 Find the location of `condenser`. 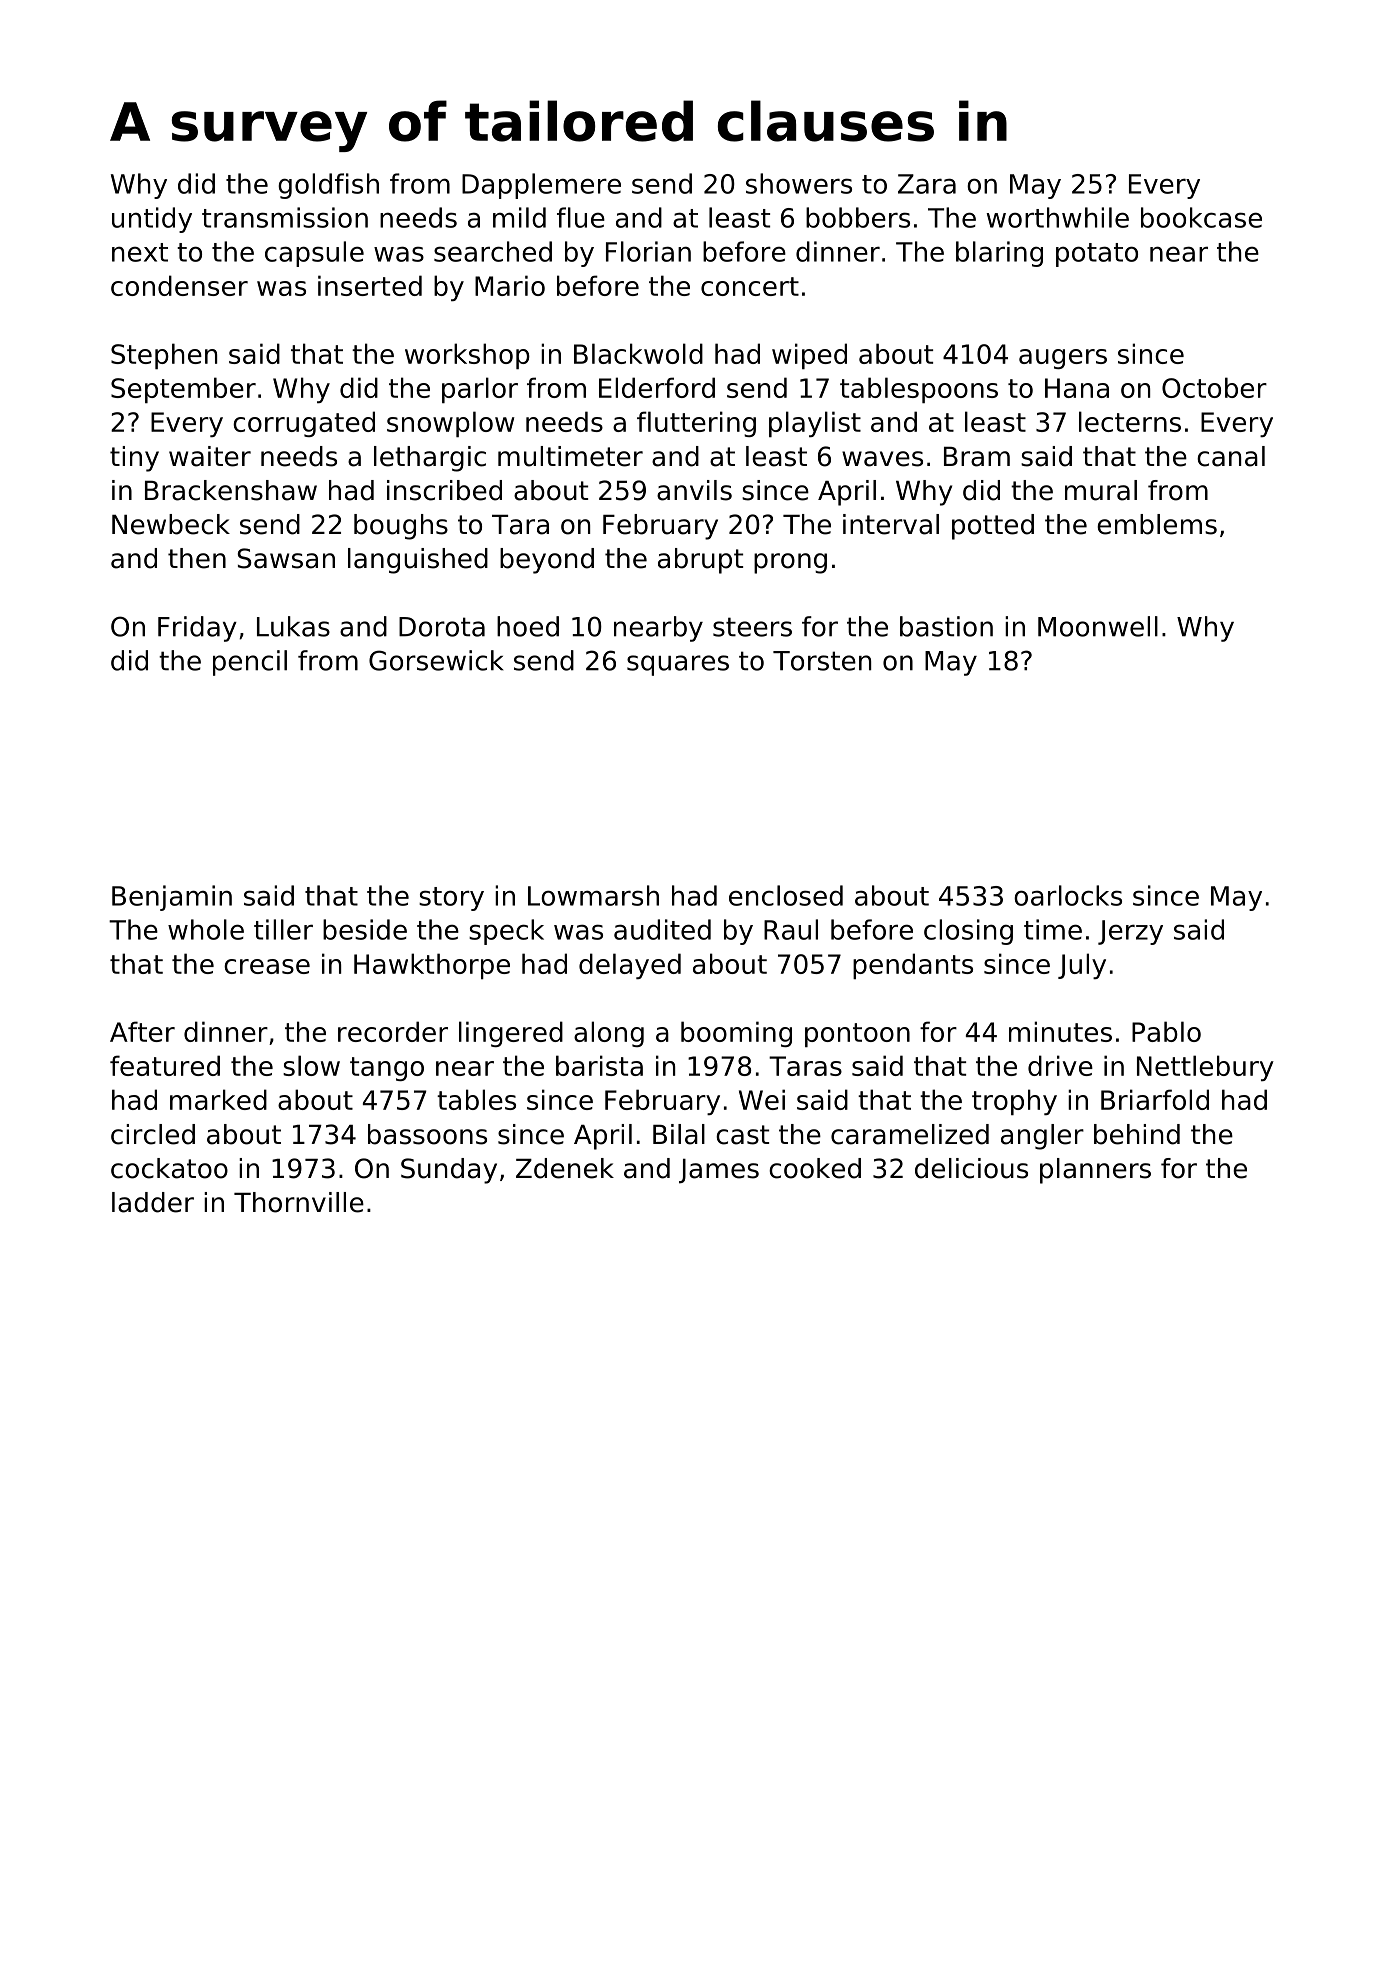

condenser is located at coordinates (179, 285).
